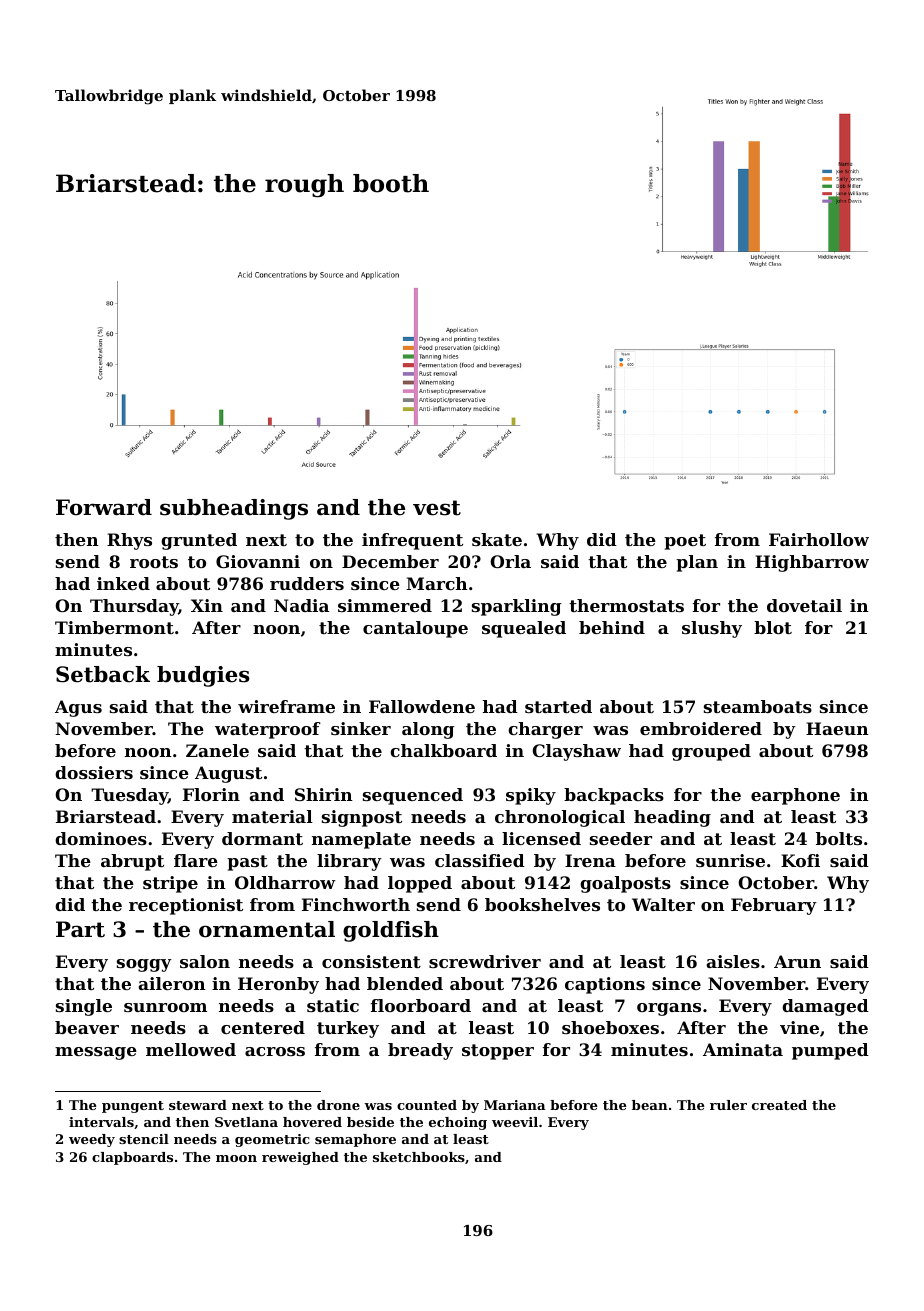  Describe the element at coordinates (129, 541) in the screenshot. I see `Rhys` at that location.
